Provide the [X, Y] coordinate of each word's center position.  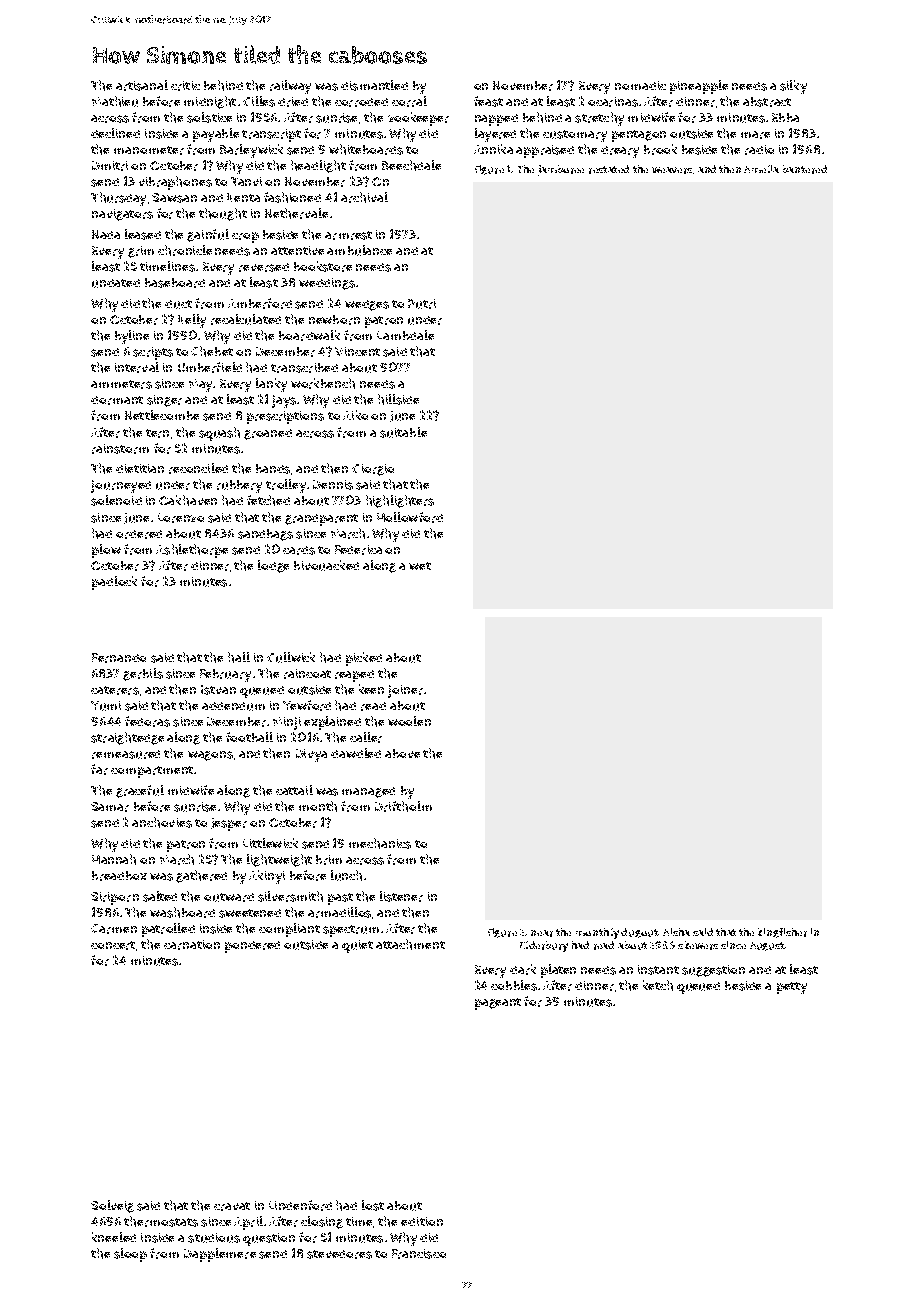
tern [157, 433]
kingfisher [782, 933]
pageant [498, 1004]
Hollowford [410, 517]
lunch [346, 875]
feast [488, 101]
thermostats [161, 1221]
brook [660, 149]
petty [792, 988]
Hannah [114, 859]
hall [239, 657]
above [402, 753]
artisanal [142, 85]
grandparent [321, 520]
